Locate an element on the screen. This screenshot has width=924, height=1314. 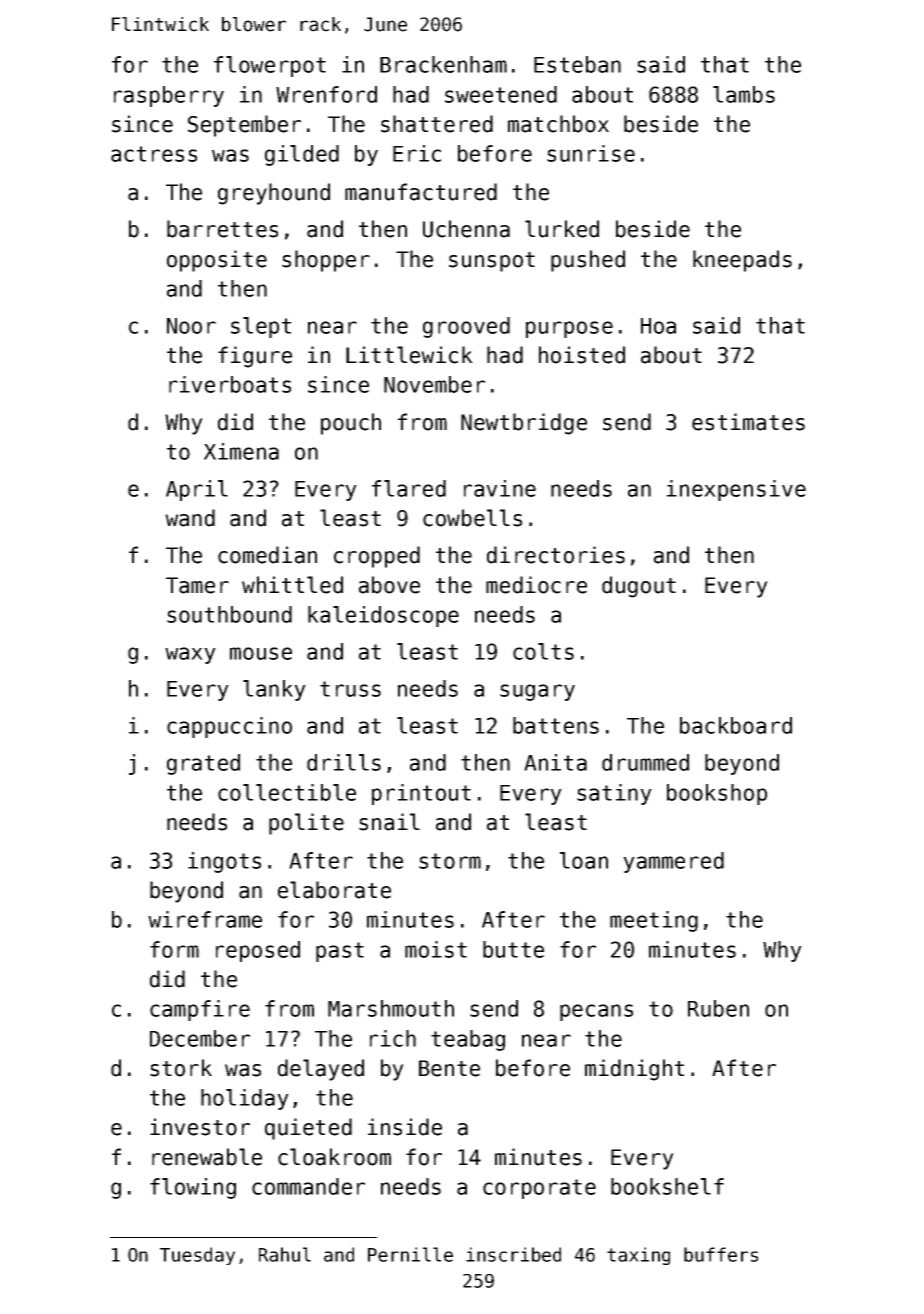
Esteban is located at coordinates (577, 64).
